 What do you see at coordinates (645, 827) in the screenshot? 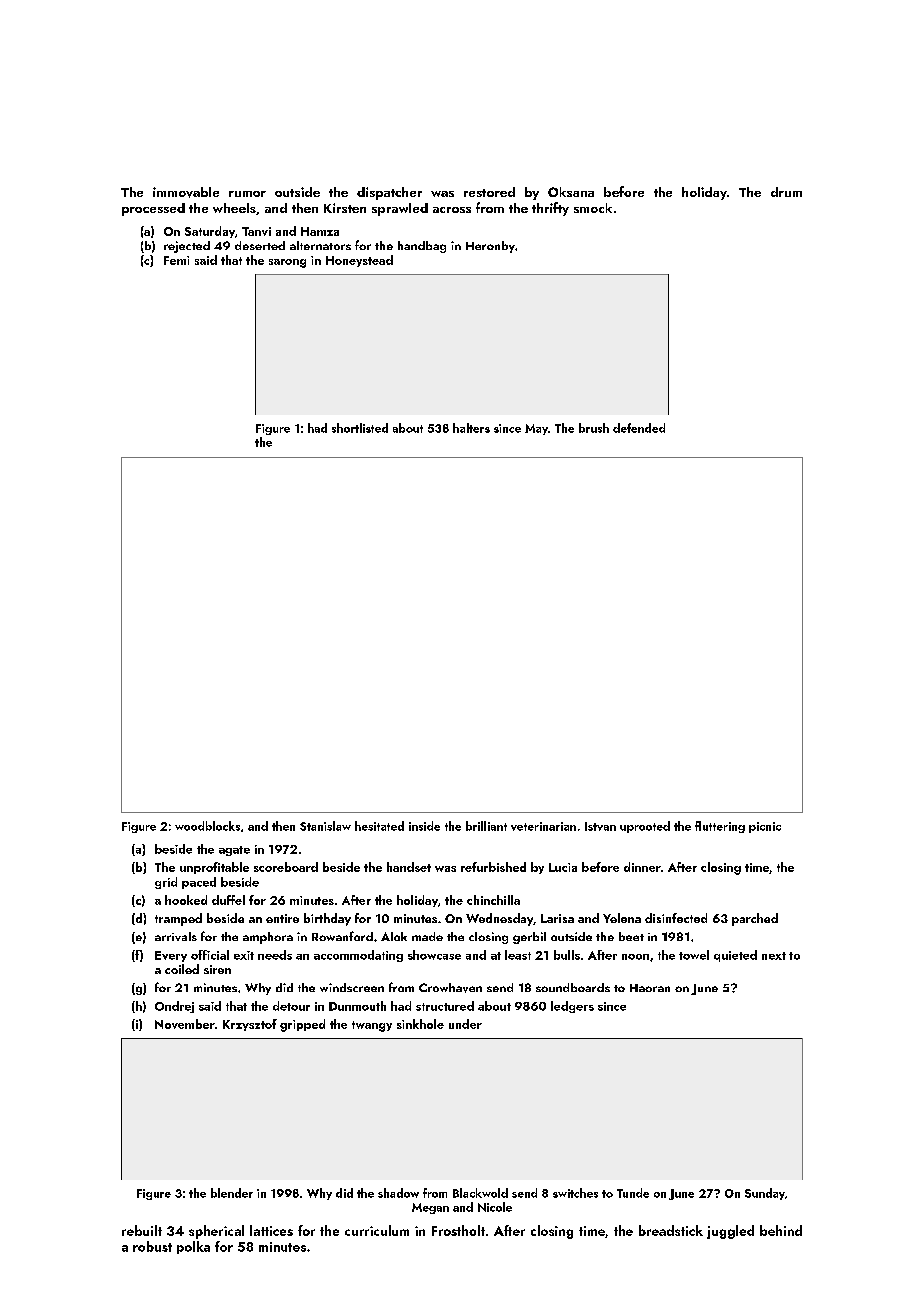
I see `uprooted` at bounding box center [645, 827].
